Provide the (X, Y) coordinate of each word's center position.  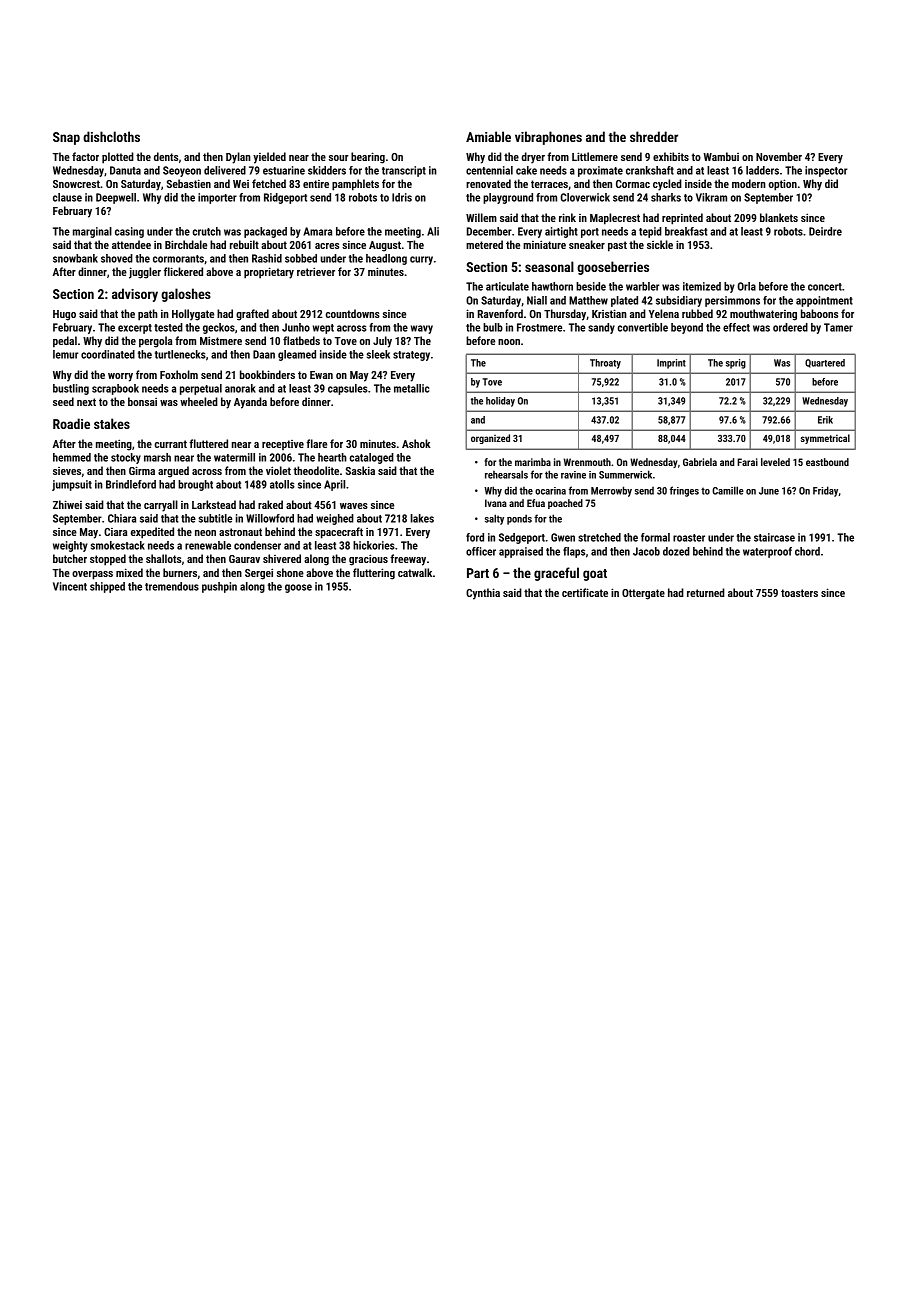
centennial (489, 170)
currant (171, 444)
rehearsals (506, 474)
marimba (533, 462)
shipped (107, 587)
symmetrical (825, 439)
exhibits (671, 156)
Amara (317, 231)
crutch (207, 231)
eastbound (827, 462)
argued (173, 472)
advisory (135, 295)
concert (825, 287)
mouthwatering (763, 315)
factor (85, 156)
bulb (493, 327)
